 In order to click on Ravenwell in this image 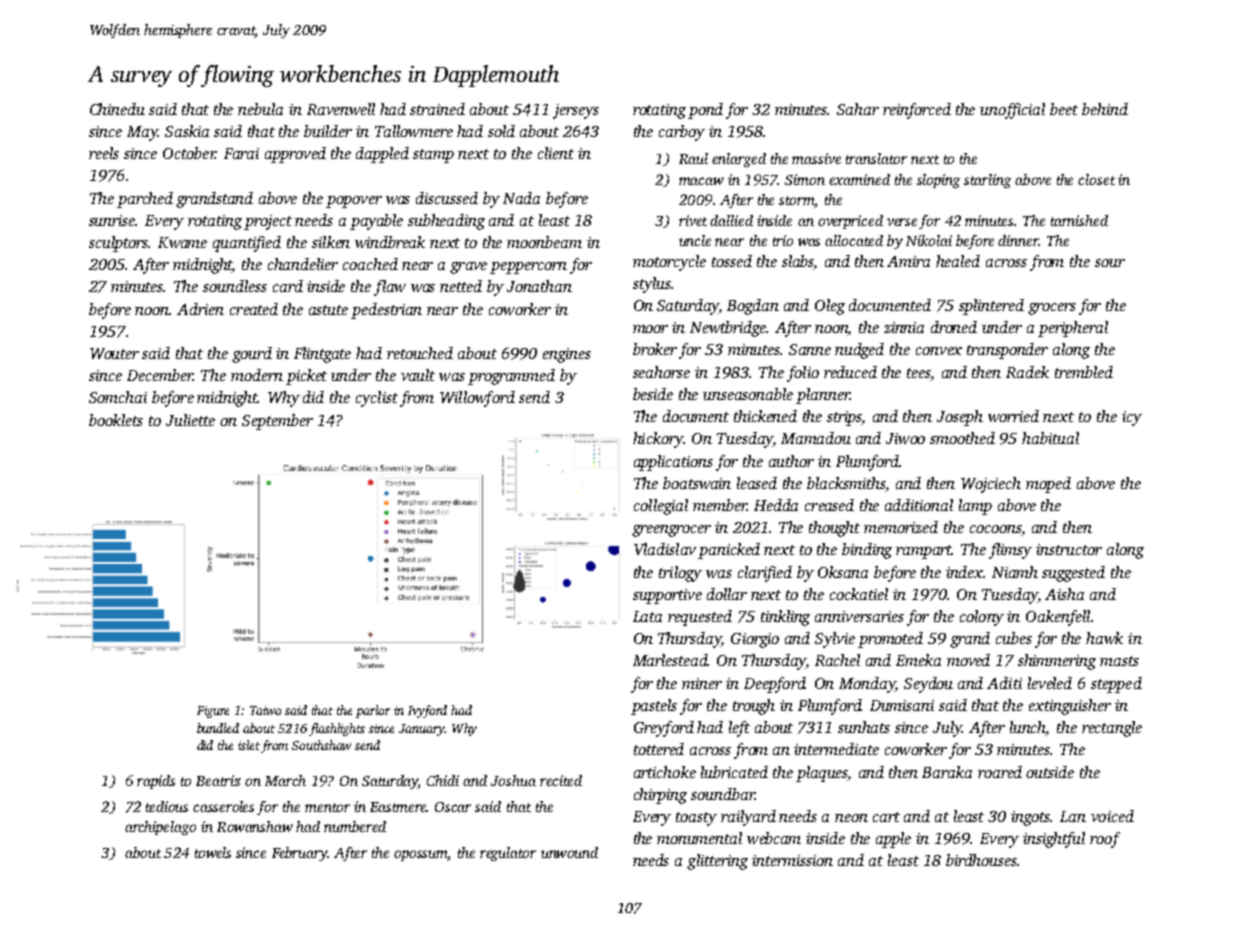, I will do `click(341, 109)`.
